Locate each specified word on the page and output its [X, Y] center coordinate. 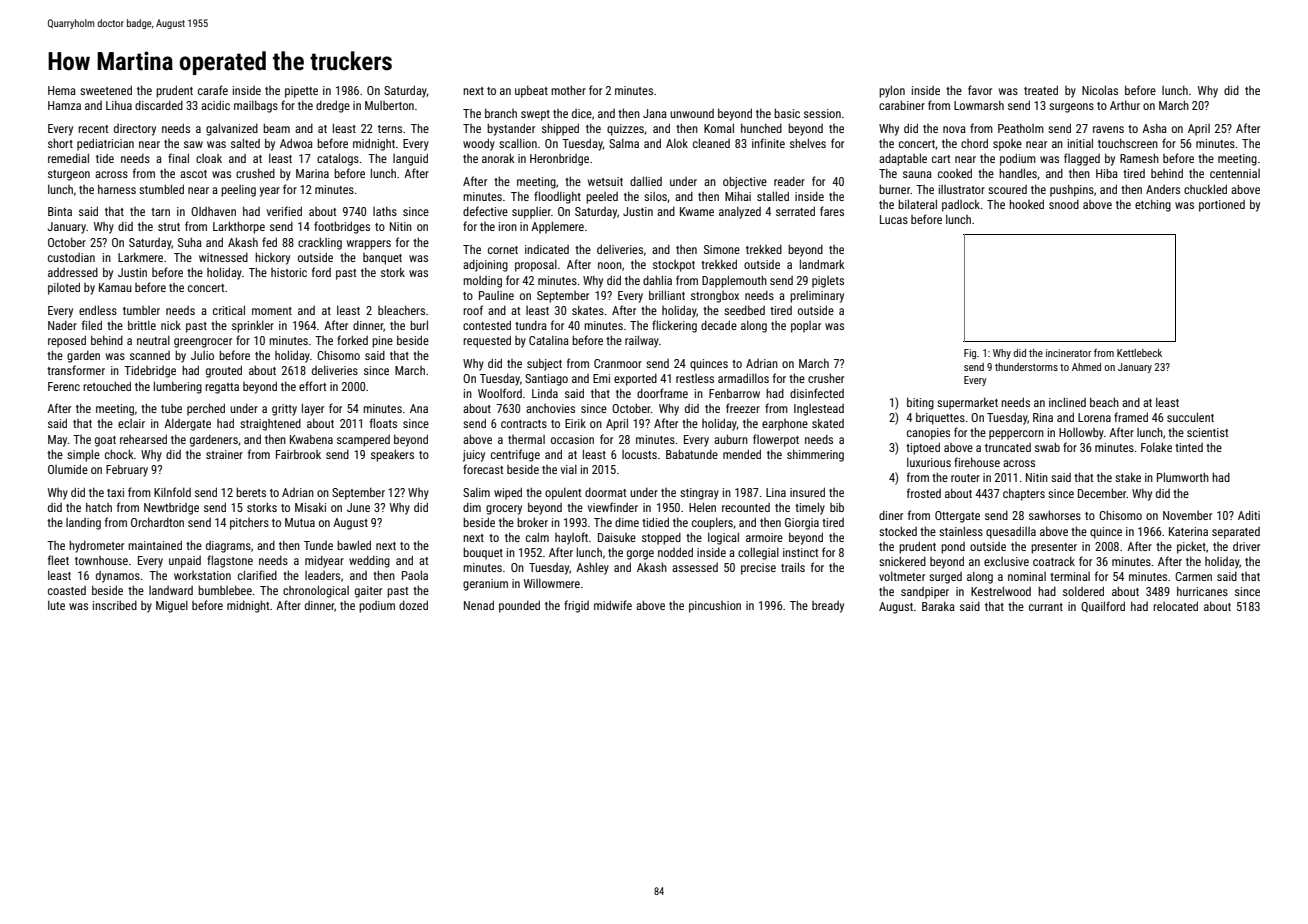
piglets [828, 282]
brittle [142, 325]
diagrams [228, 547]
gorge [640, 555]
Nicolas [1100, 90]
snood [1064, 204]
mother [568, 90]
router [965, 478]
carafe [213, 90]
